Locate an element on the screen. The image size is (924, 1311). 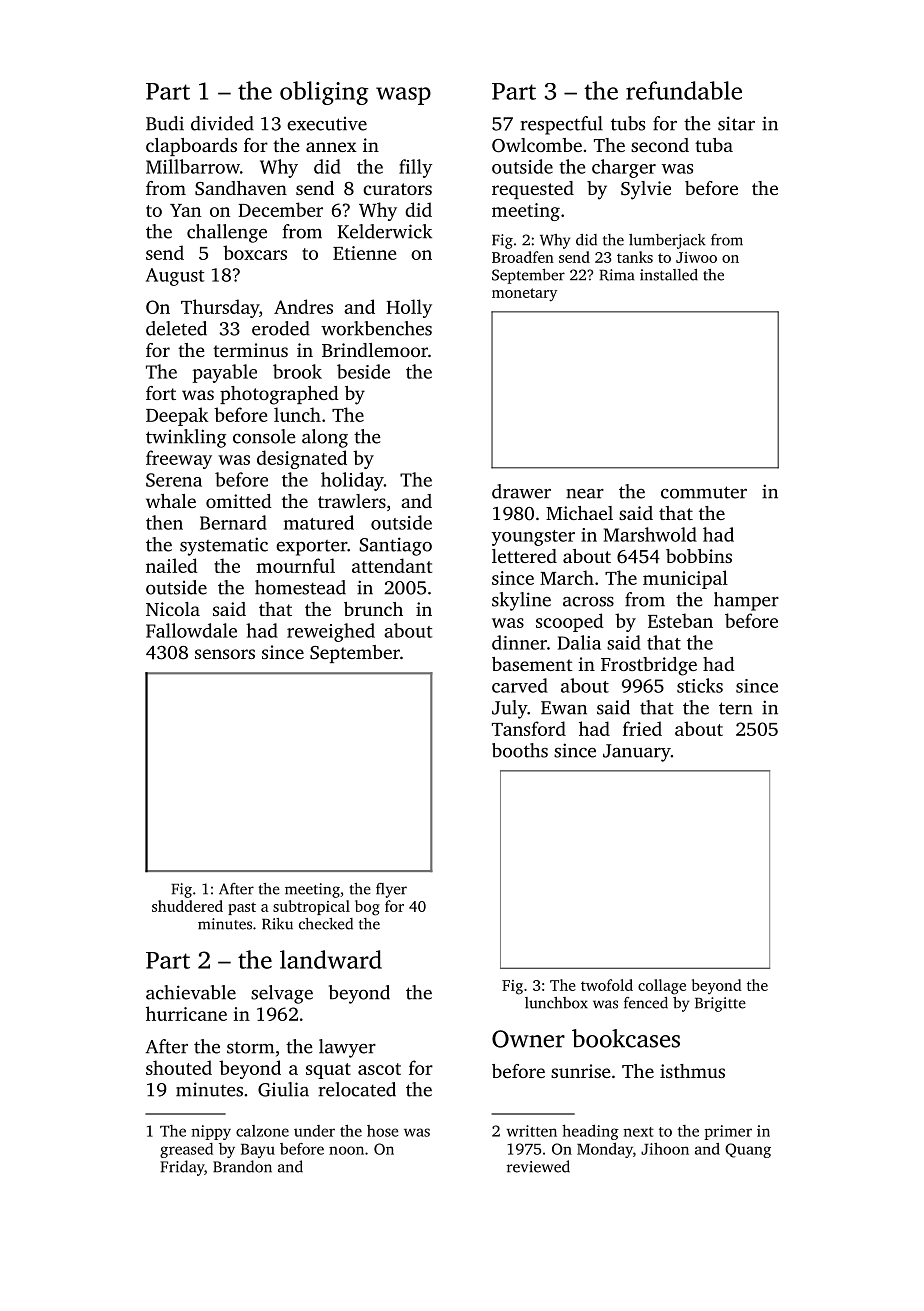
Broadfen is located at coordinates (523, 257).
